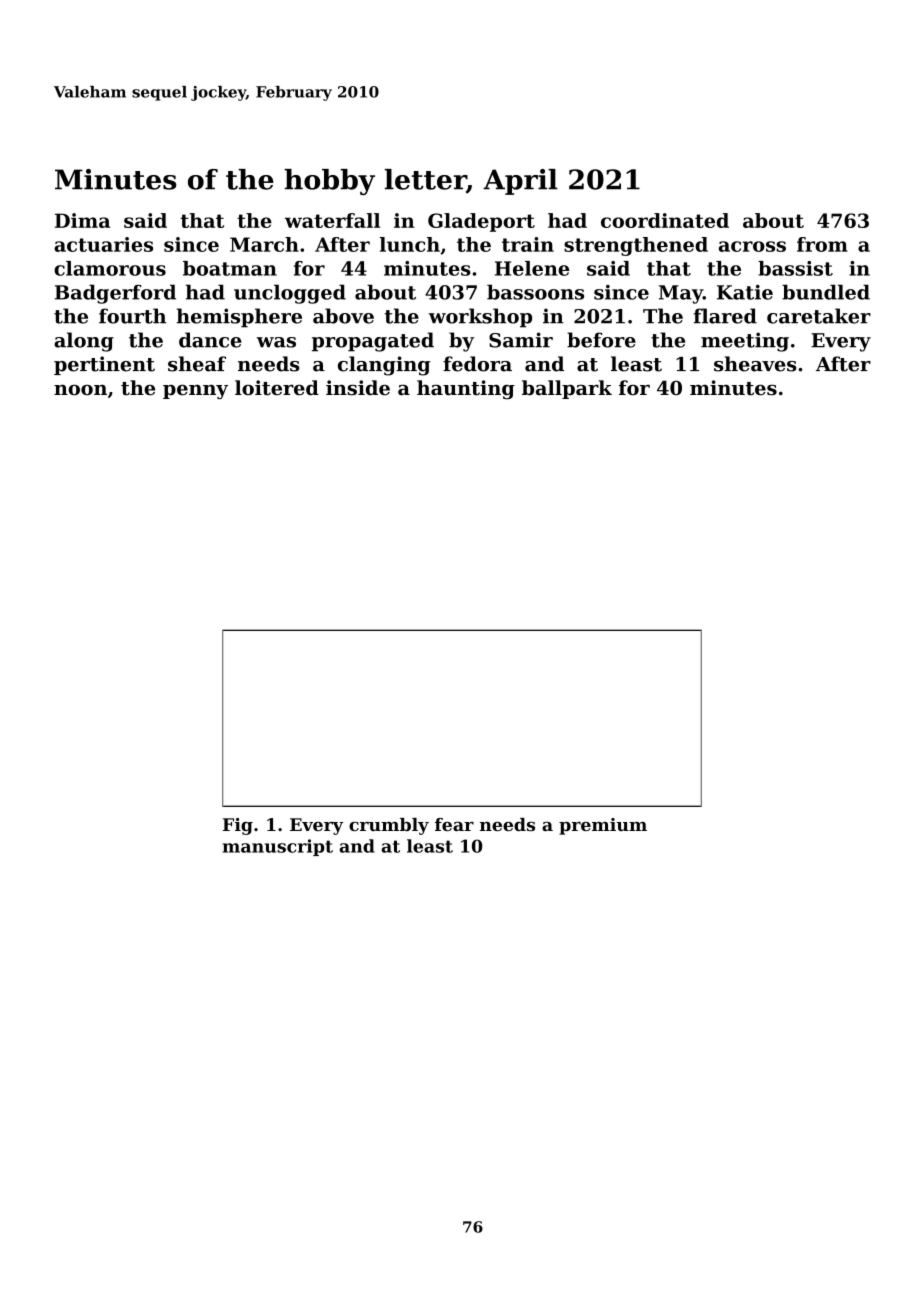  Describe the element at coordinates (665, 220) in the screenshot. I see `coordinated` at that location.
